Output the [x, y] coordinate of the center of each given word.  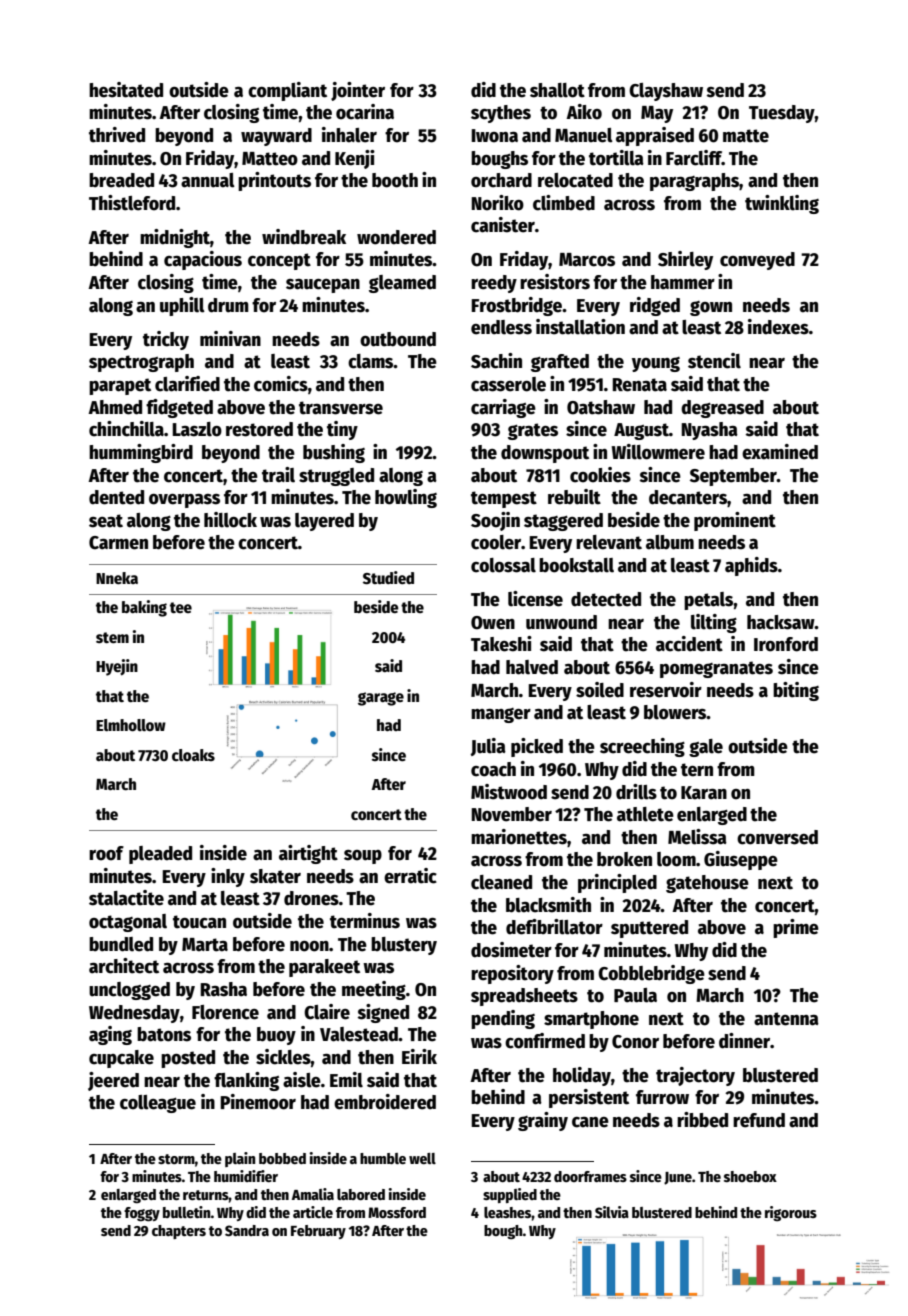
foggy [142, 1214]
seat [106, 521]
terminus [365, 921]
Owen [493, 623]
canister [503, 225]
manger [501, 715]
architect [124, 966]
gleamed [402, 284]
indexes [778, 327]
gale [706, 748]
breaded [121, 180]
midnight [175, 238]
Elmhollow [131, 725]
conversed [777, 837]
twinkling [782, 204]
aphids [751, 566]
